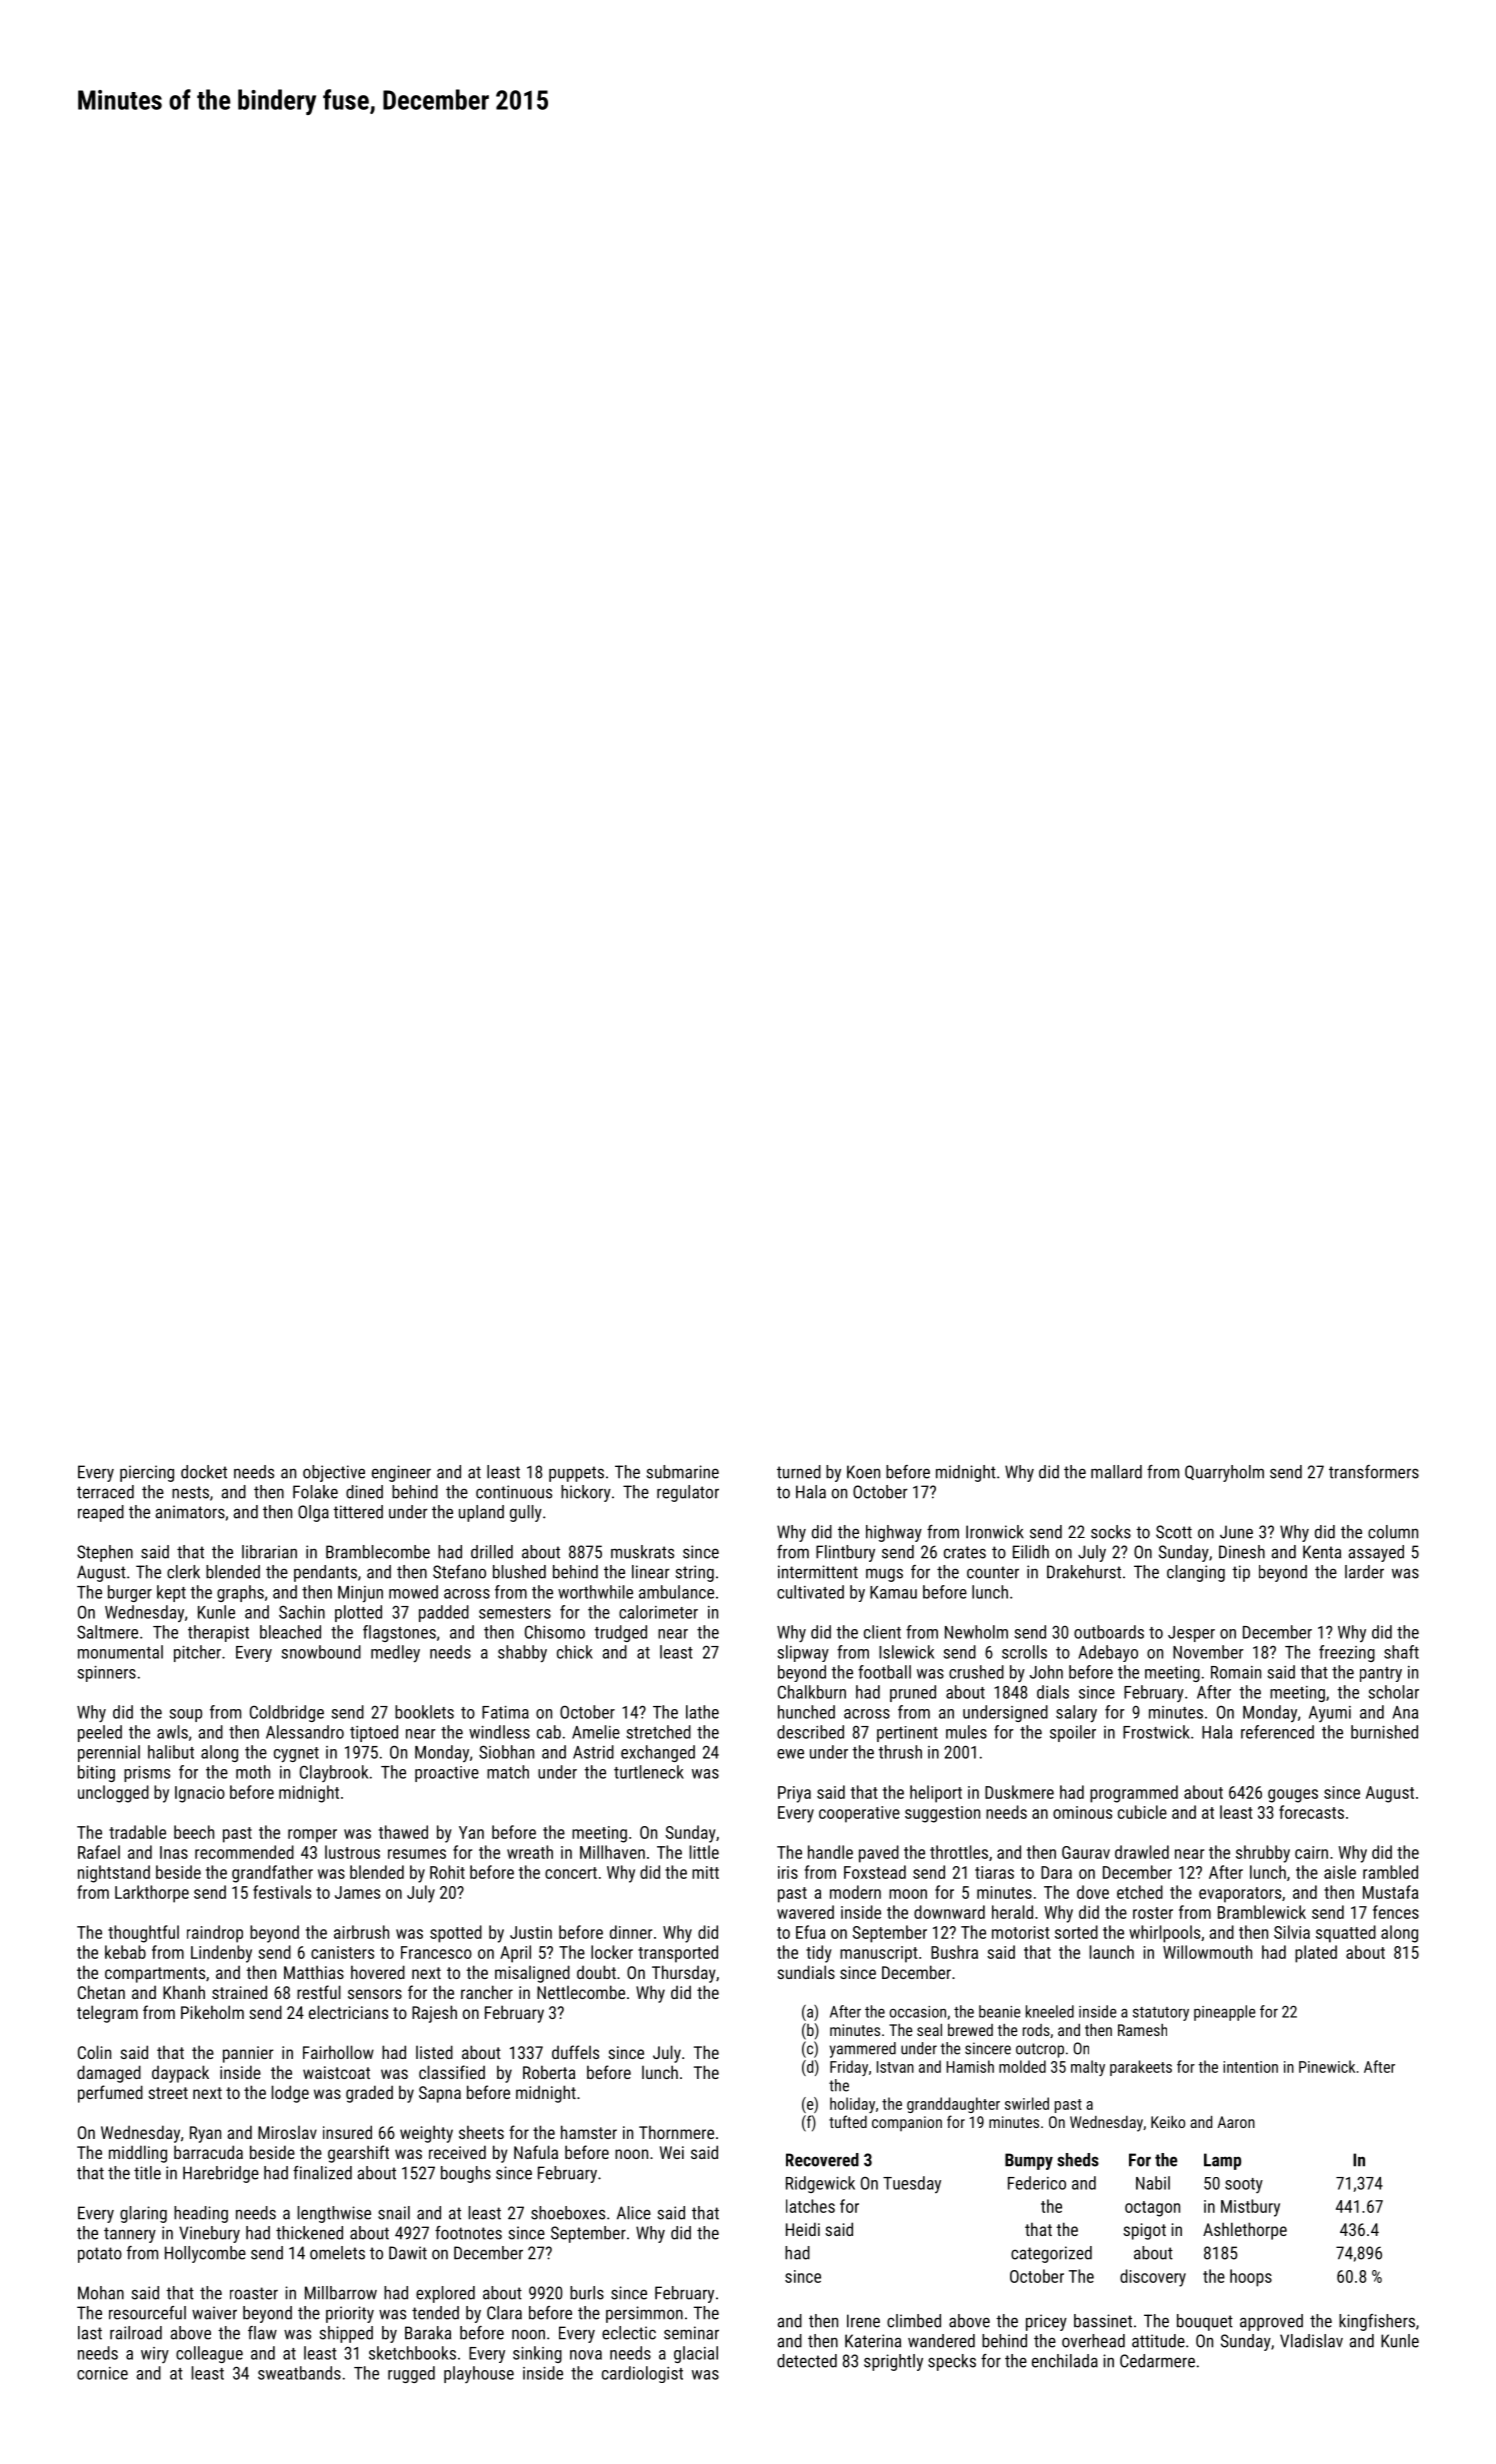  Describe the element at coordinates (147, 1473) in the screenshot. I see `piercing` at that location.
